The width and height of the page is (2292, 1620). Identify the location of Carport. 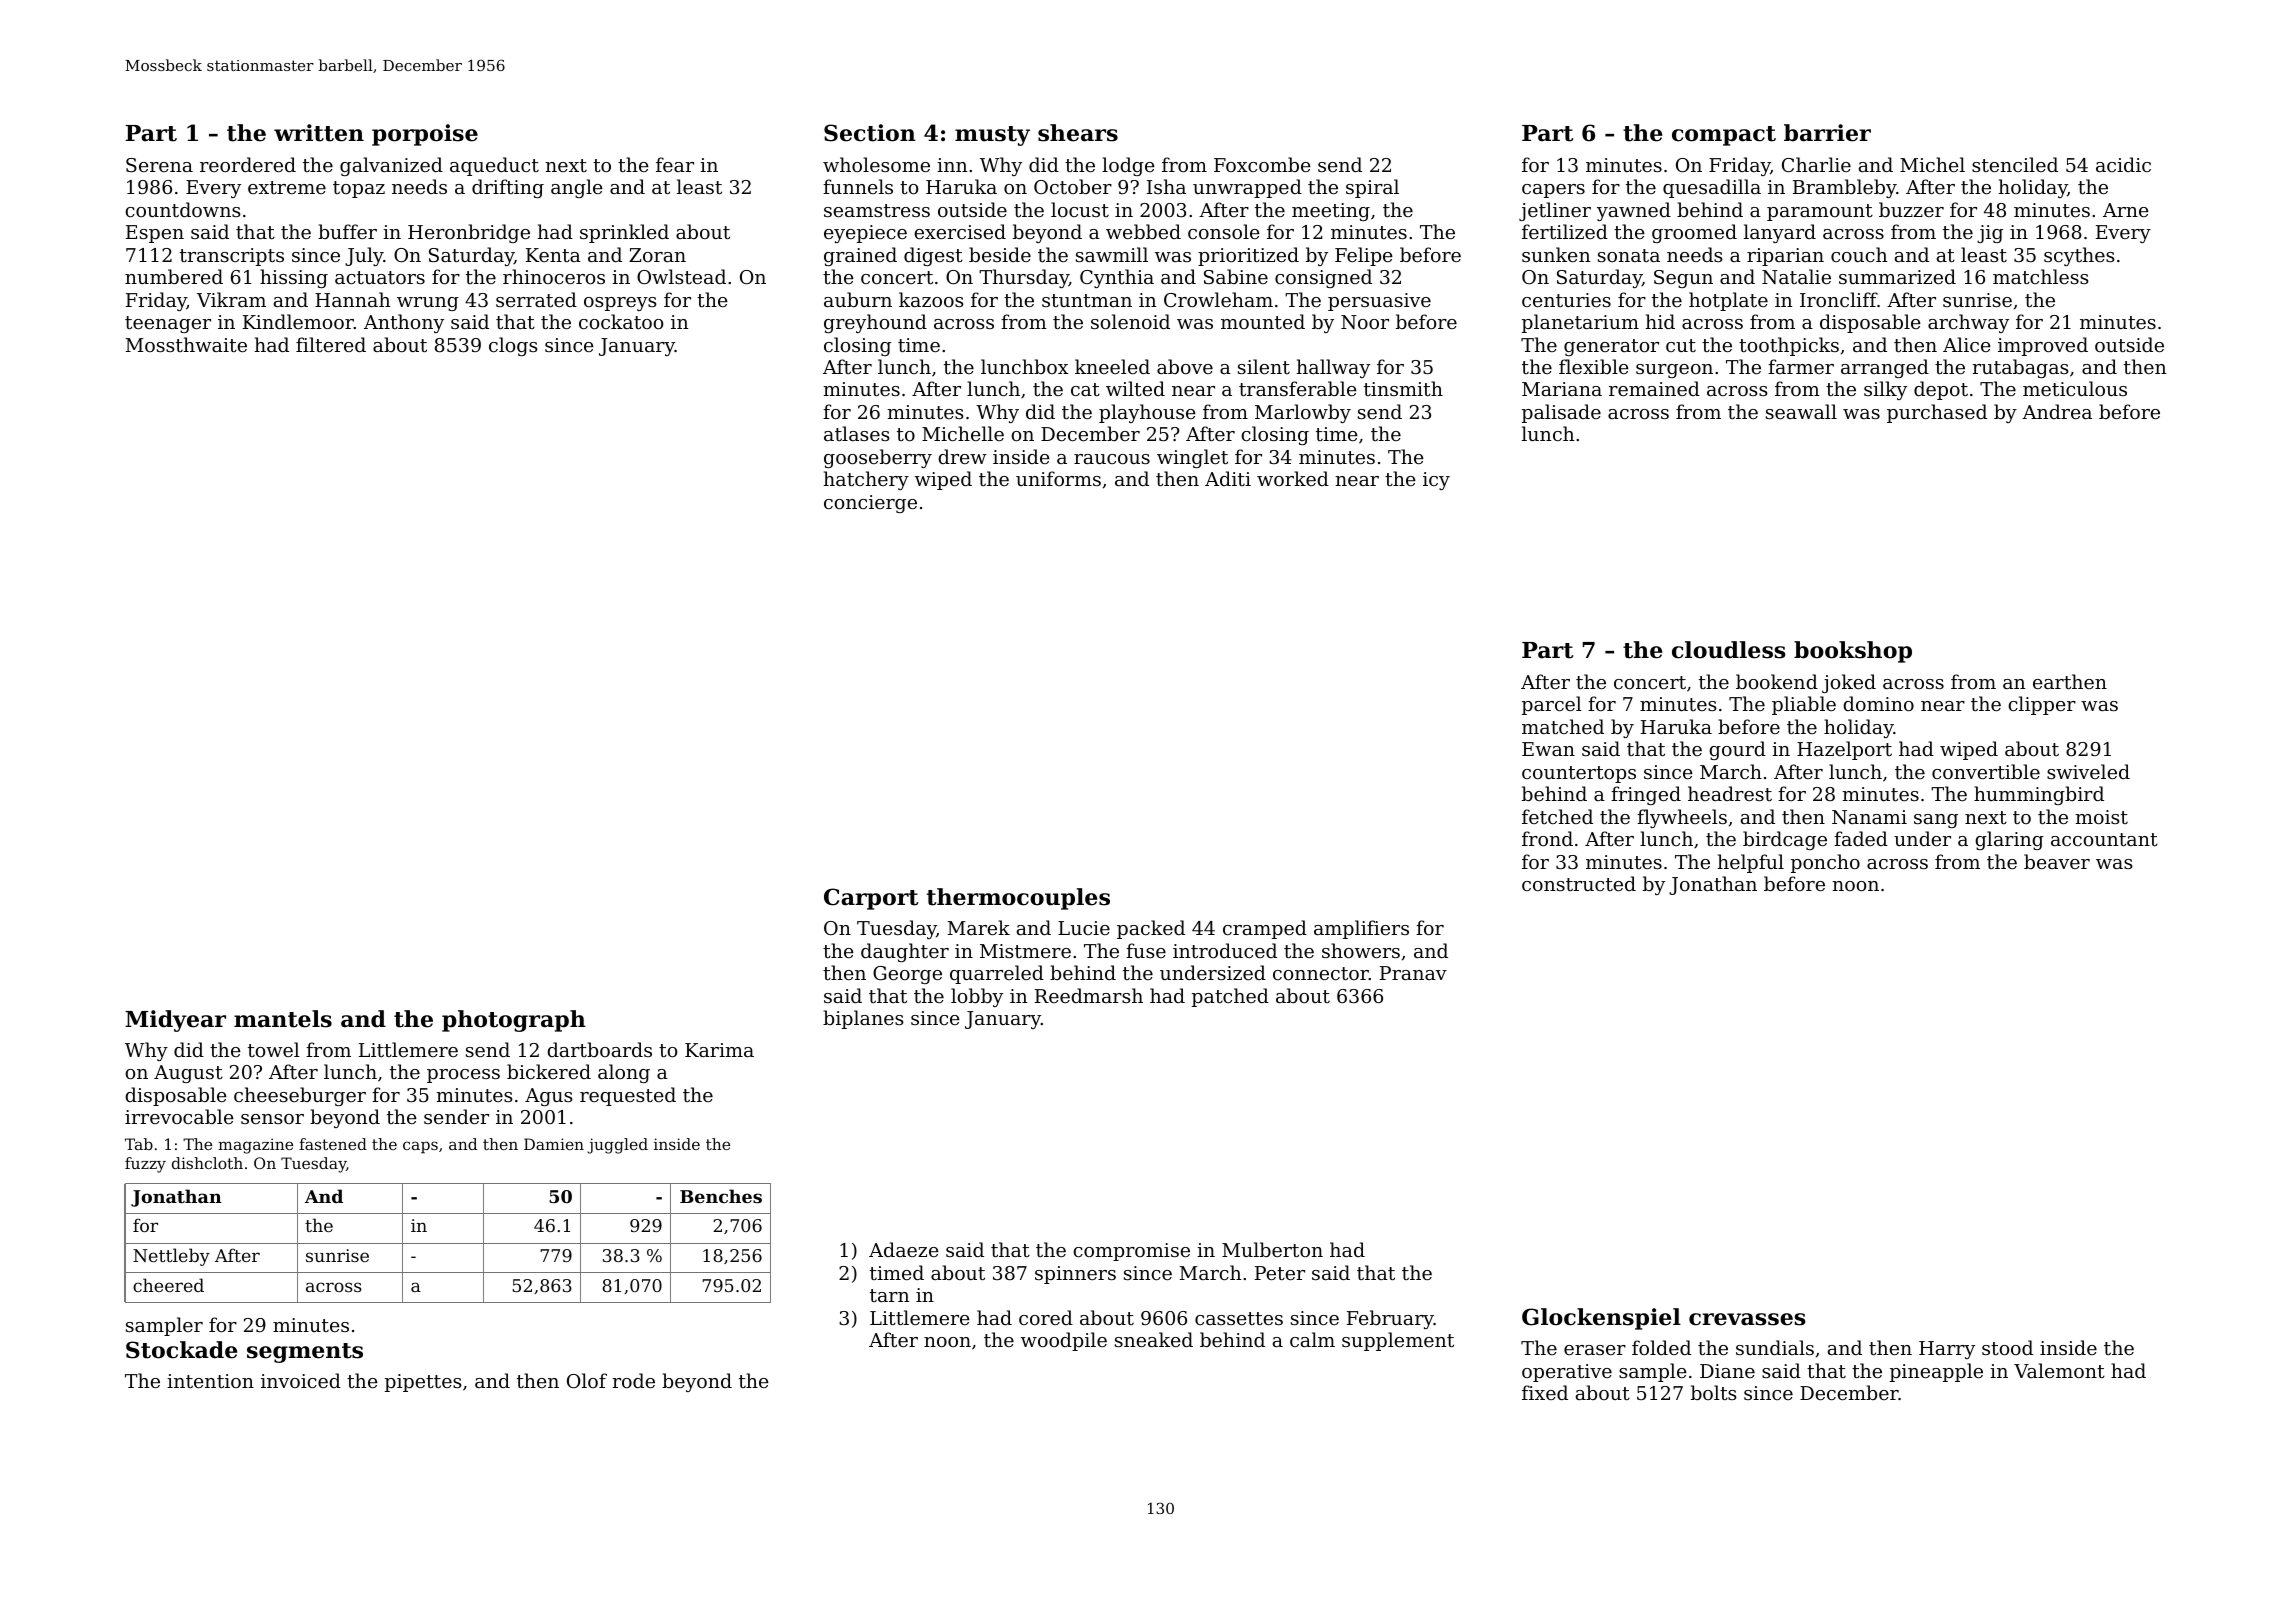
(871, 899).
